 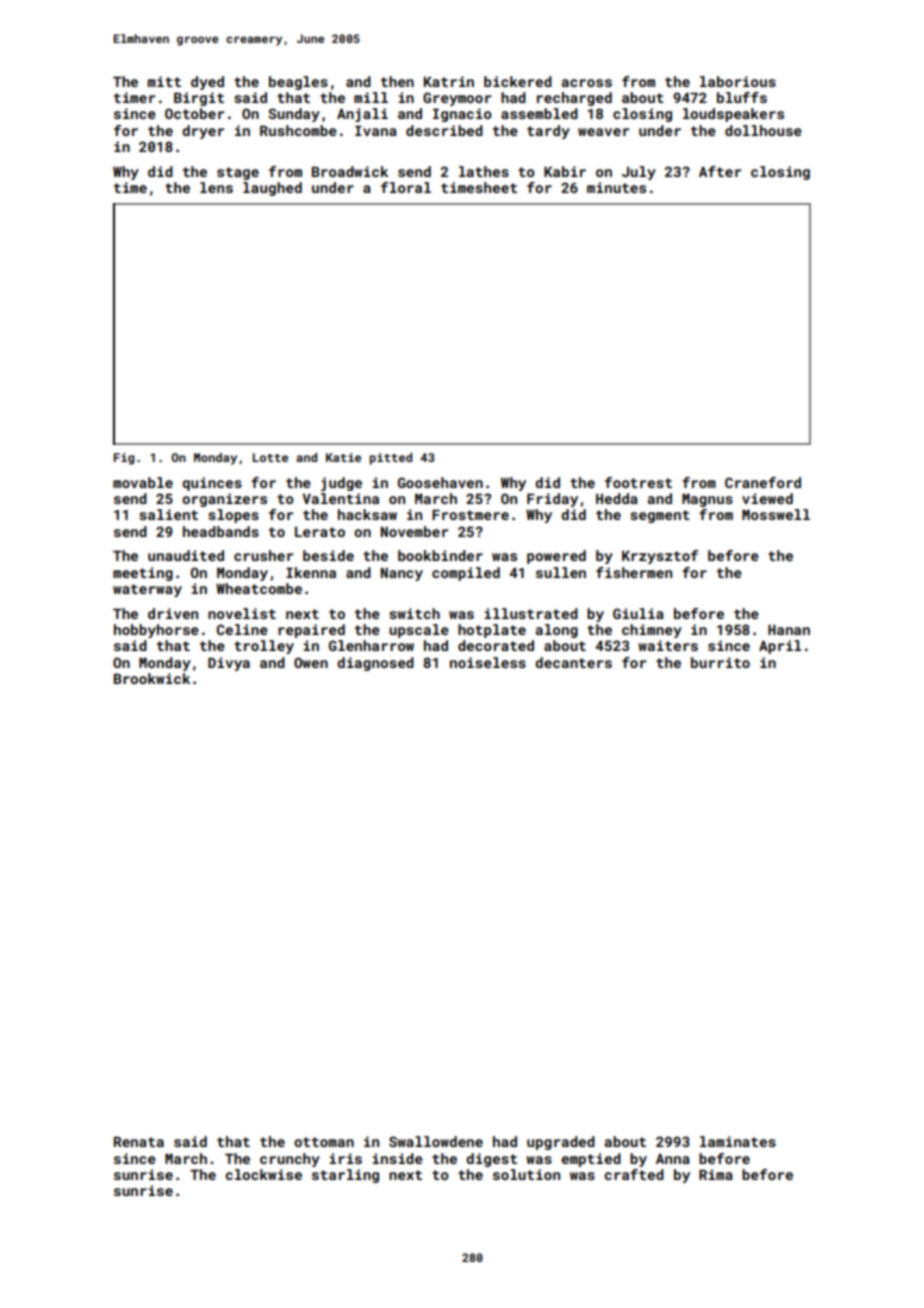 What do you see at coordinates (436, 1141) in the screenshot?
I see `Swallowdene` at bounding box center [436, 1141].
